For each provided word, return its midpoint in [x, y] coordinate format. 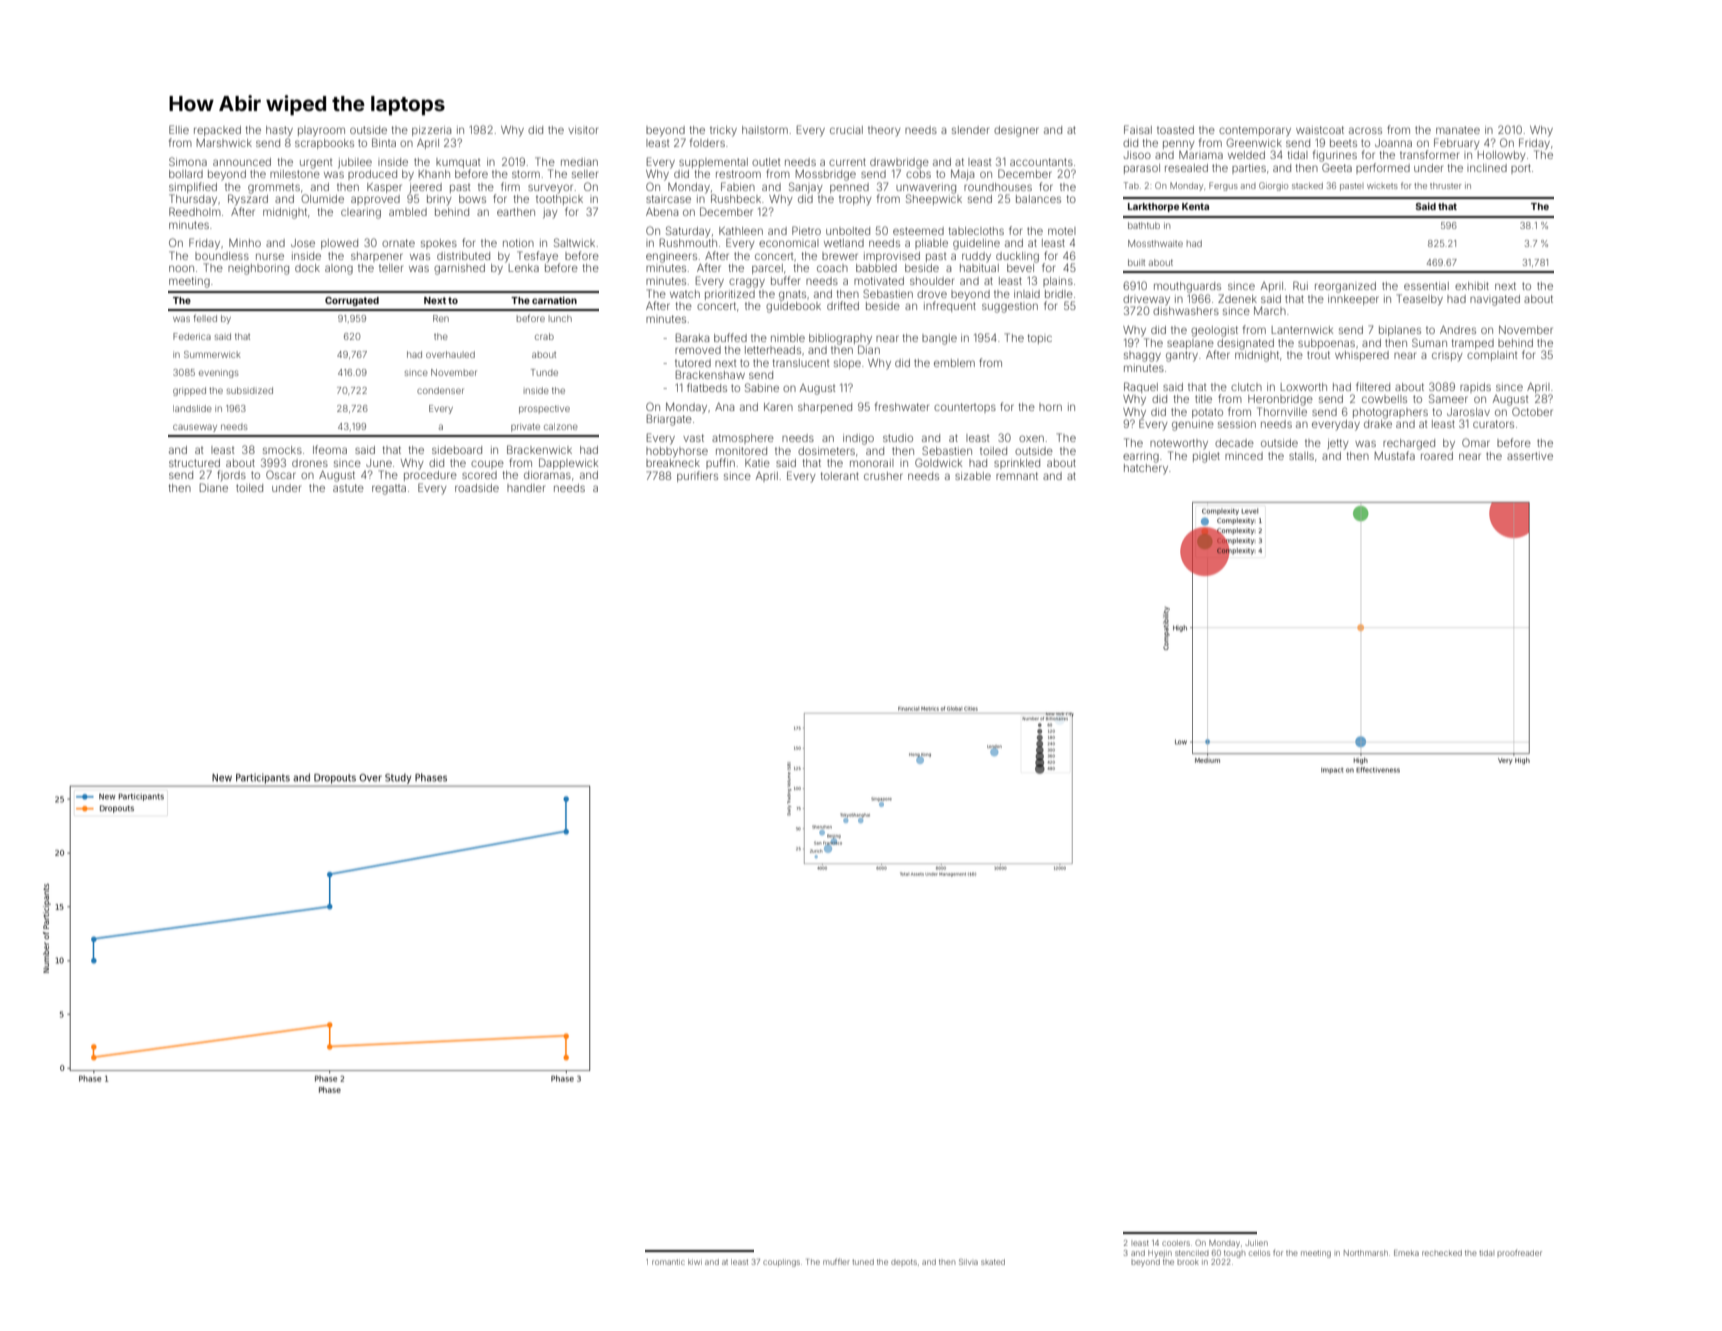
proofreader [1519, 1253]
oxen [1031, 438]
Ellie [179, 129]
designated [1245, 344]
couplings [781, 1263]
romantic [668, 1262]
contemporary [1255, 131]
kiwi [695, 1262]
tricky [723, 131]
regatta [389, 490]
